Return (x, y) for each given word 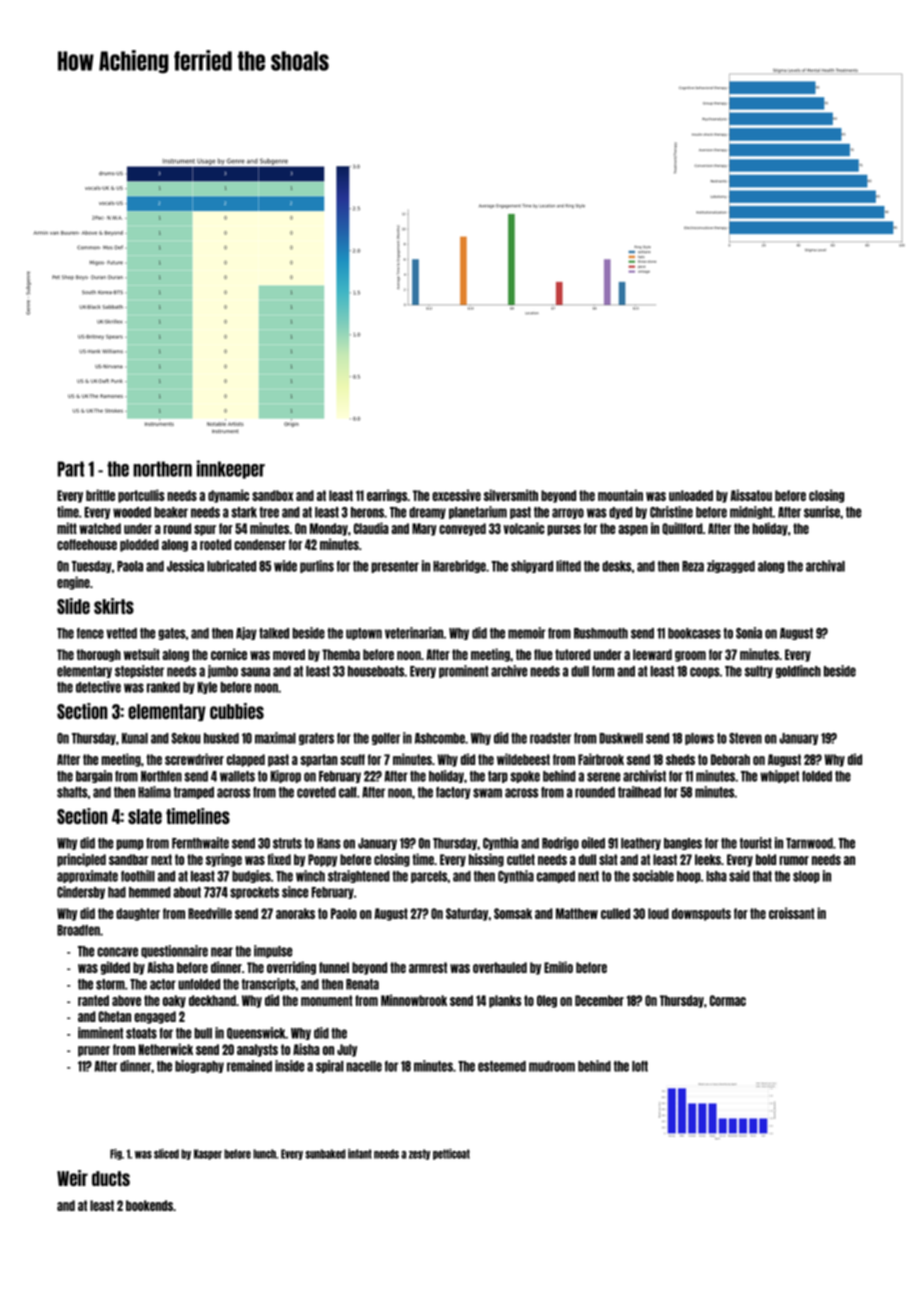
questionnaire (174, 951)
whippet (779, 776)
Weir (72, 1178)
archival (825, 566)
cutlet (521, 859)
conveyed (462, 529)
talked (274, 633)
